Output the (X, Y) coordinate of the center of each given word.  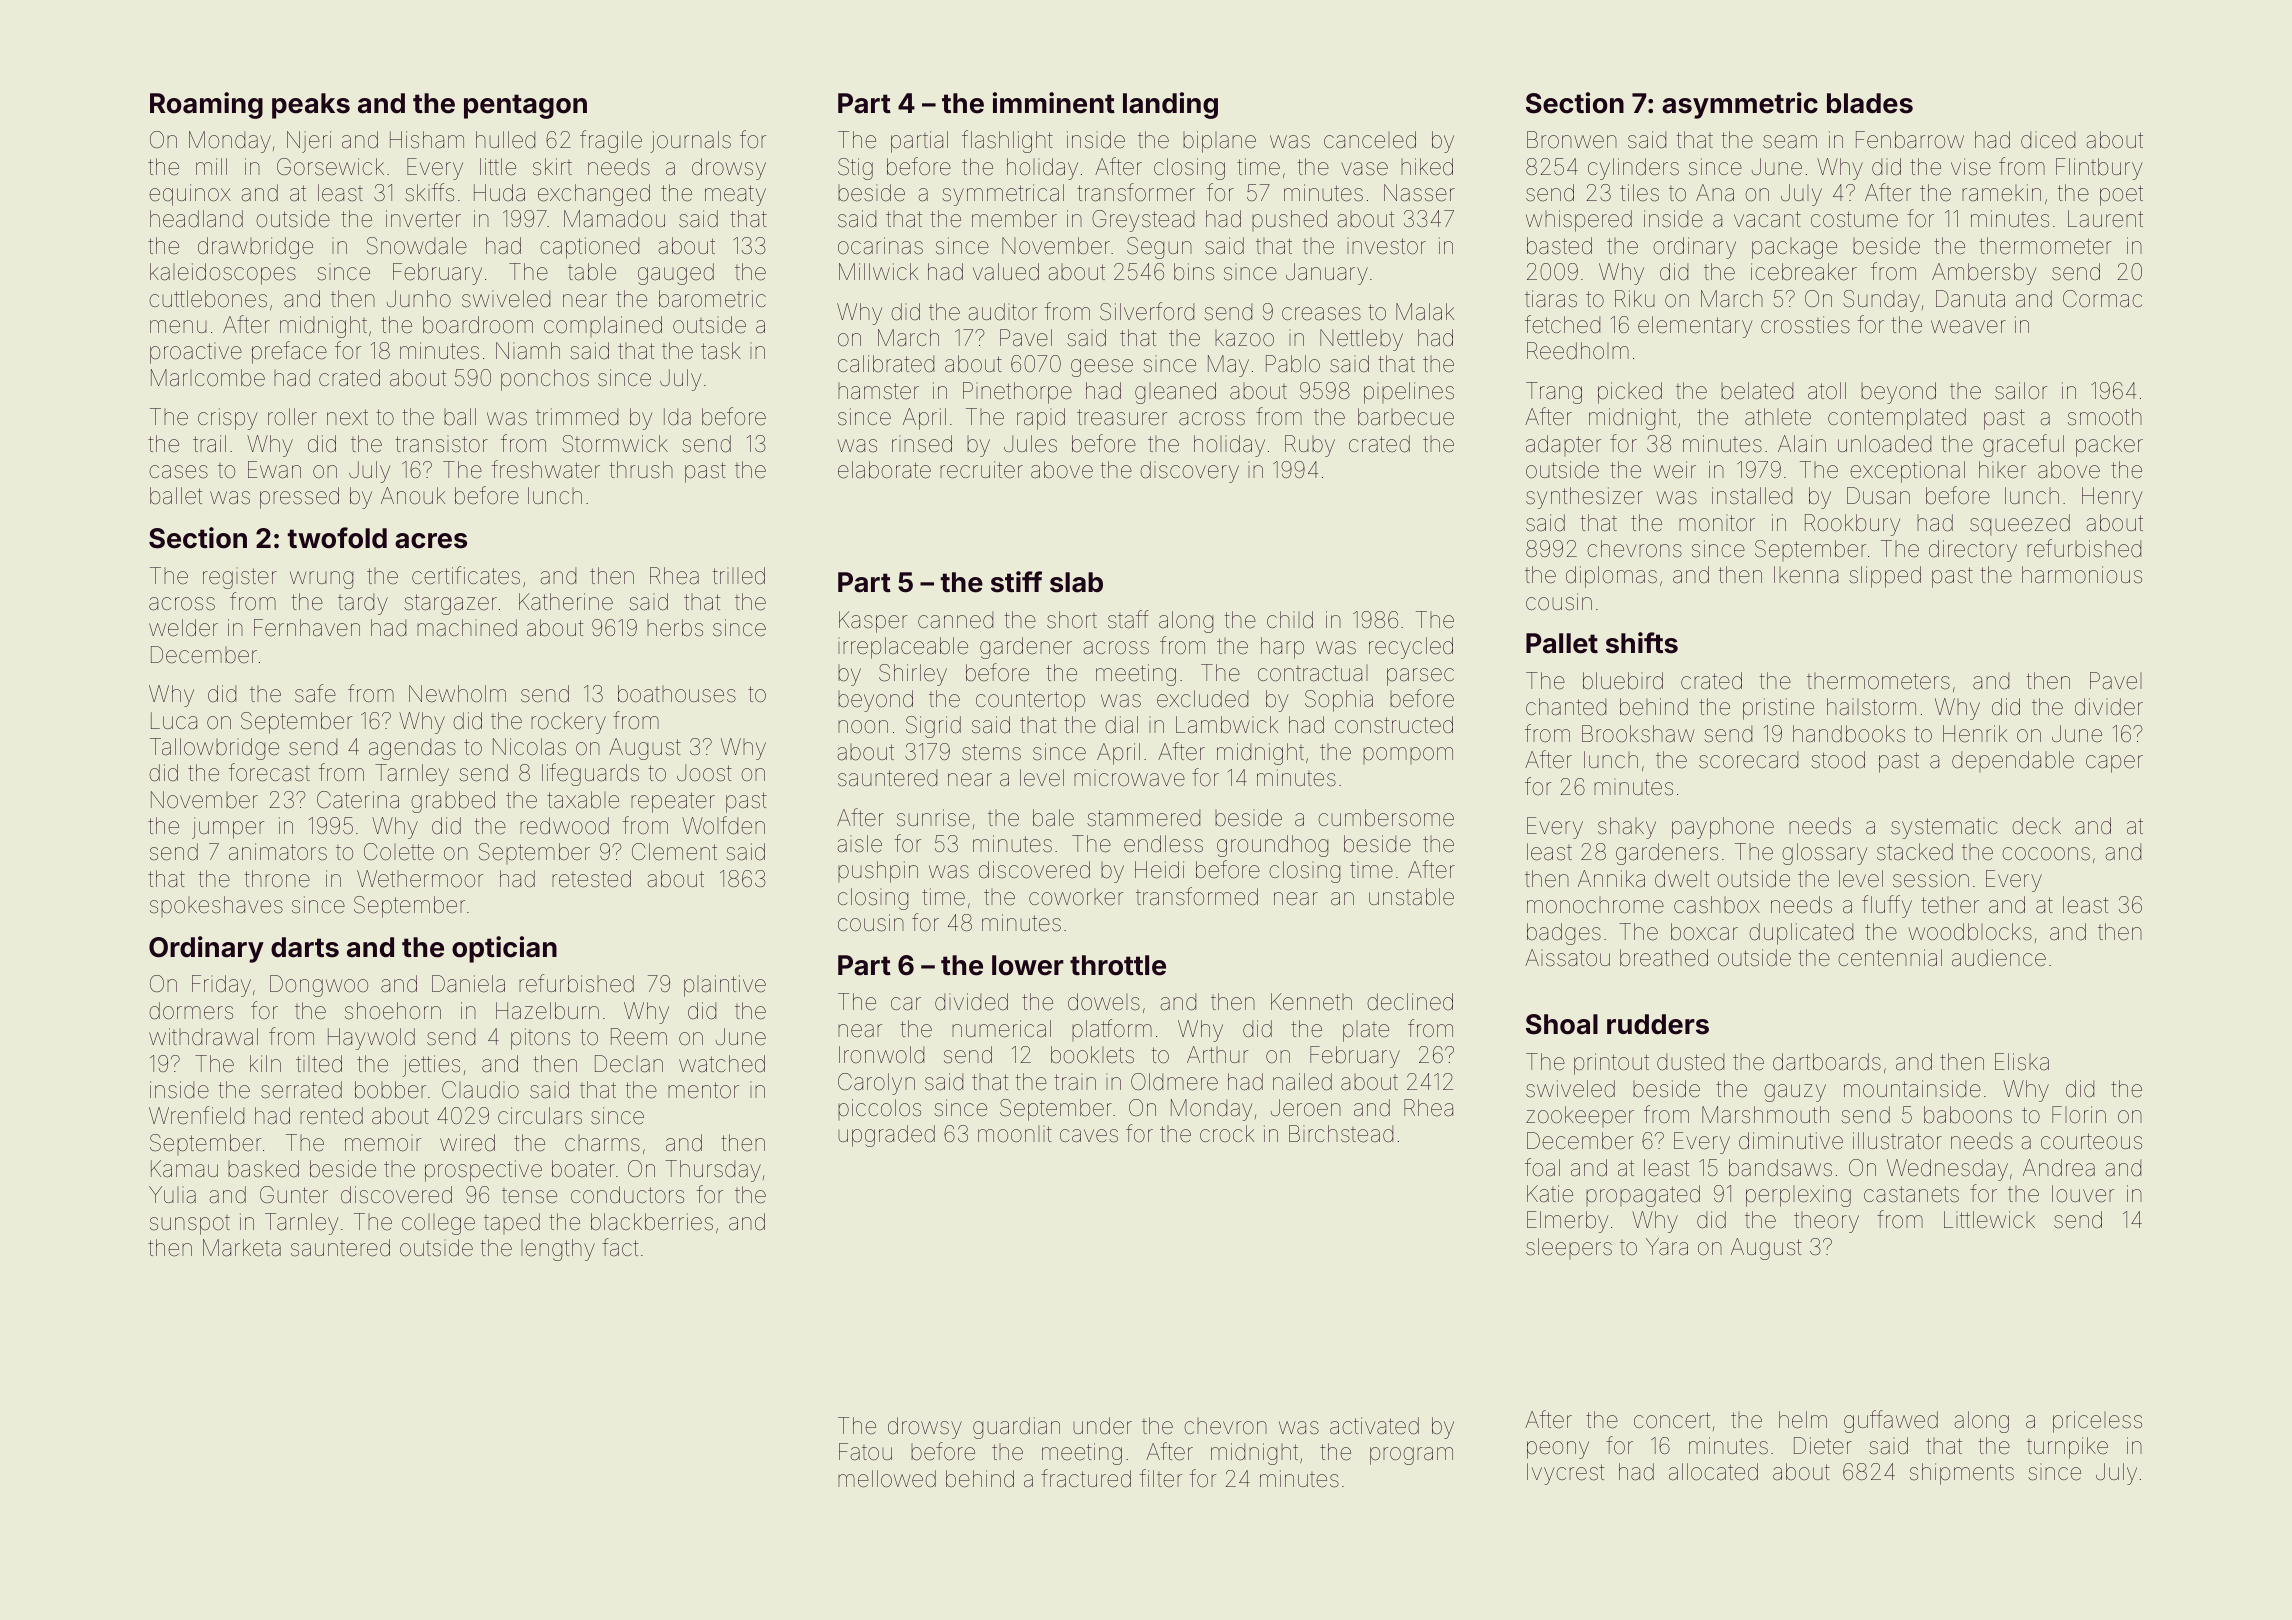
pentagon (525, 106)
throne (277, 879)
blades (1870, 103)
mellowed (887, 1479)
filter (1161, 1478)
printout (1611, 1064)
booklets (1092, 1055)
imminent (1054, 103)
